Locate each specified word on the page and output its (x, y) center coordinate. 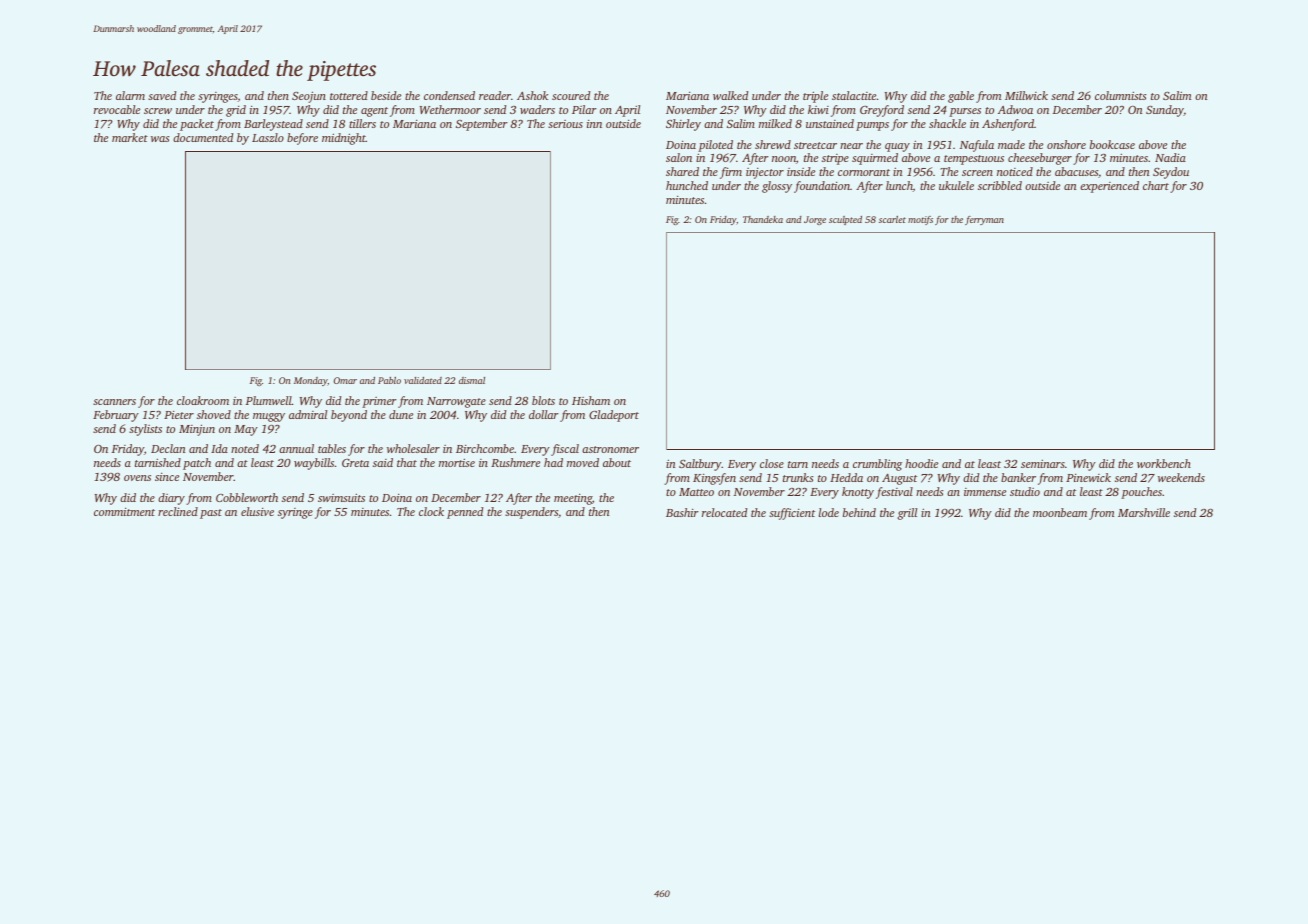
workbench (1164, 463)
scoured (571, 95)
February (116, 416)
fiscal (565, 450)
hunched (687, 185)
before (302, 139)
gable (961, 97)
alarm (130, 95)
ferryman (984, 220)
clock (431, 511)
